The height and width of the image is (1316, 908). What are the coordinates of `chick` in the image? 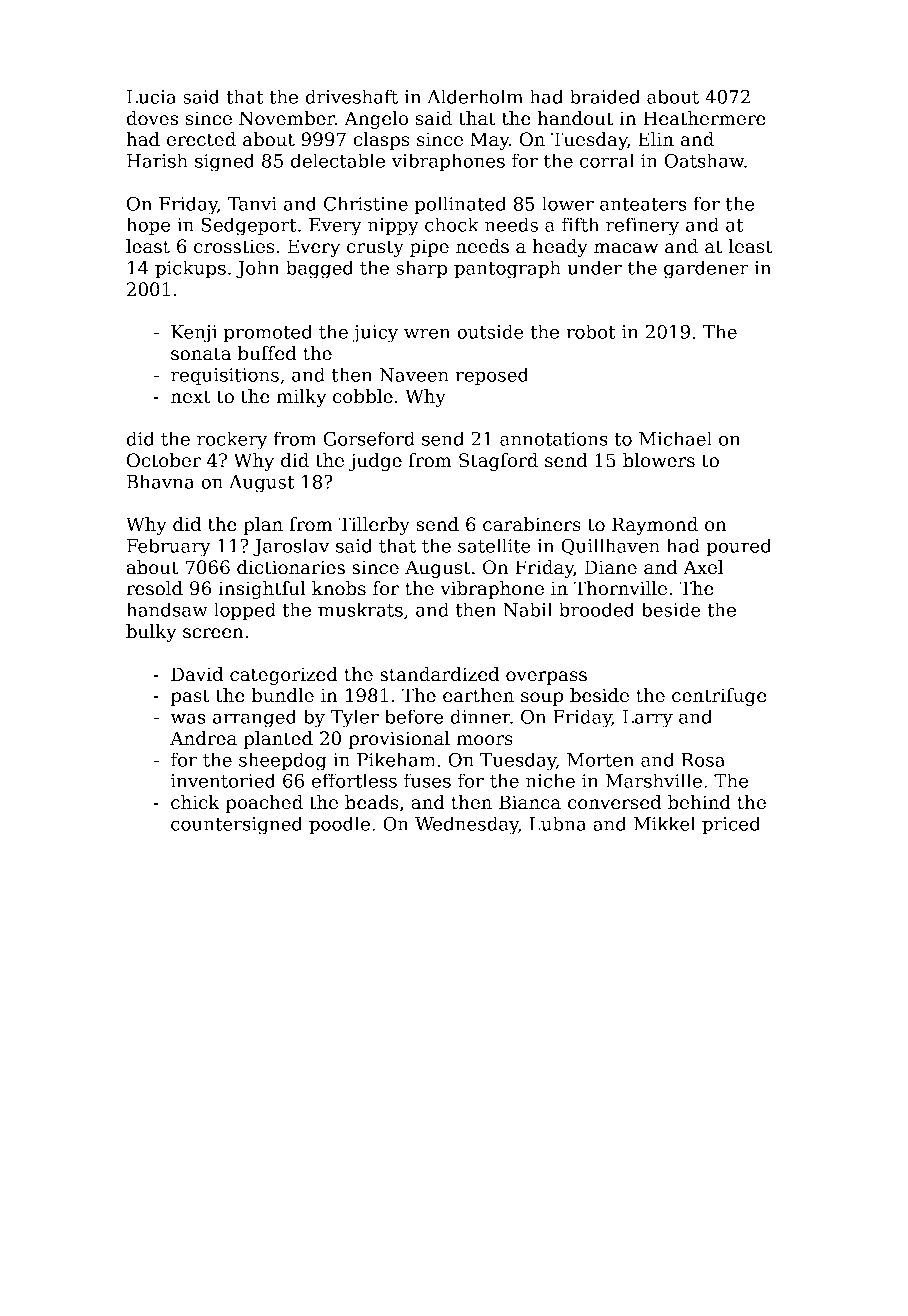 It's located at (195, 802).
